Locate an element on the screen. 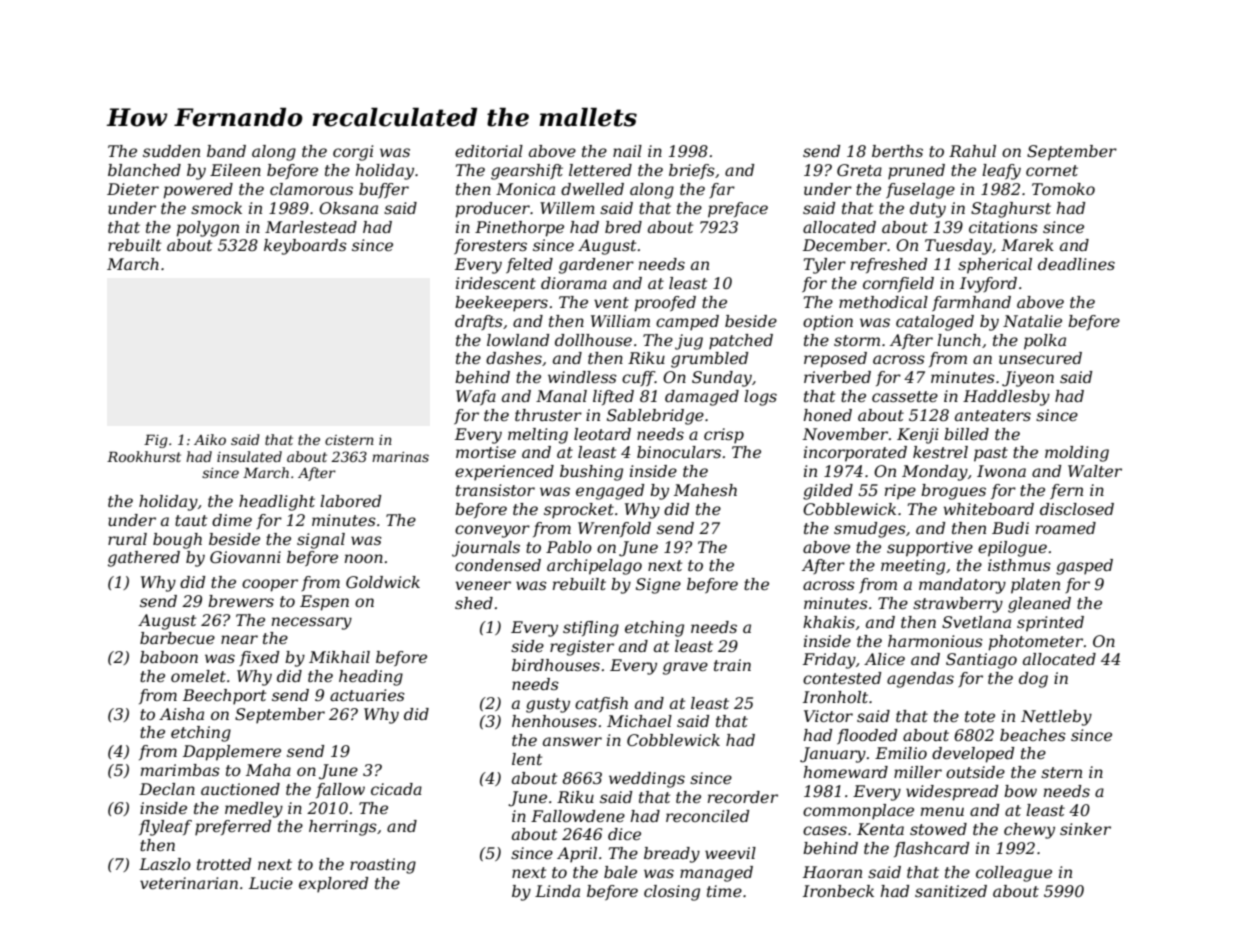 The height and width of the screenshot is (952, 1233). band is located at coordinates (226, 151).
